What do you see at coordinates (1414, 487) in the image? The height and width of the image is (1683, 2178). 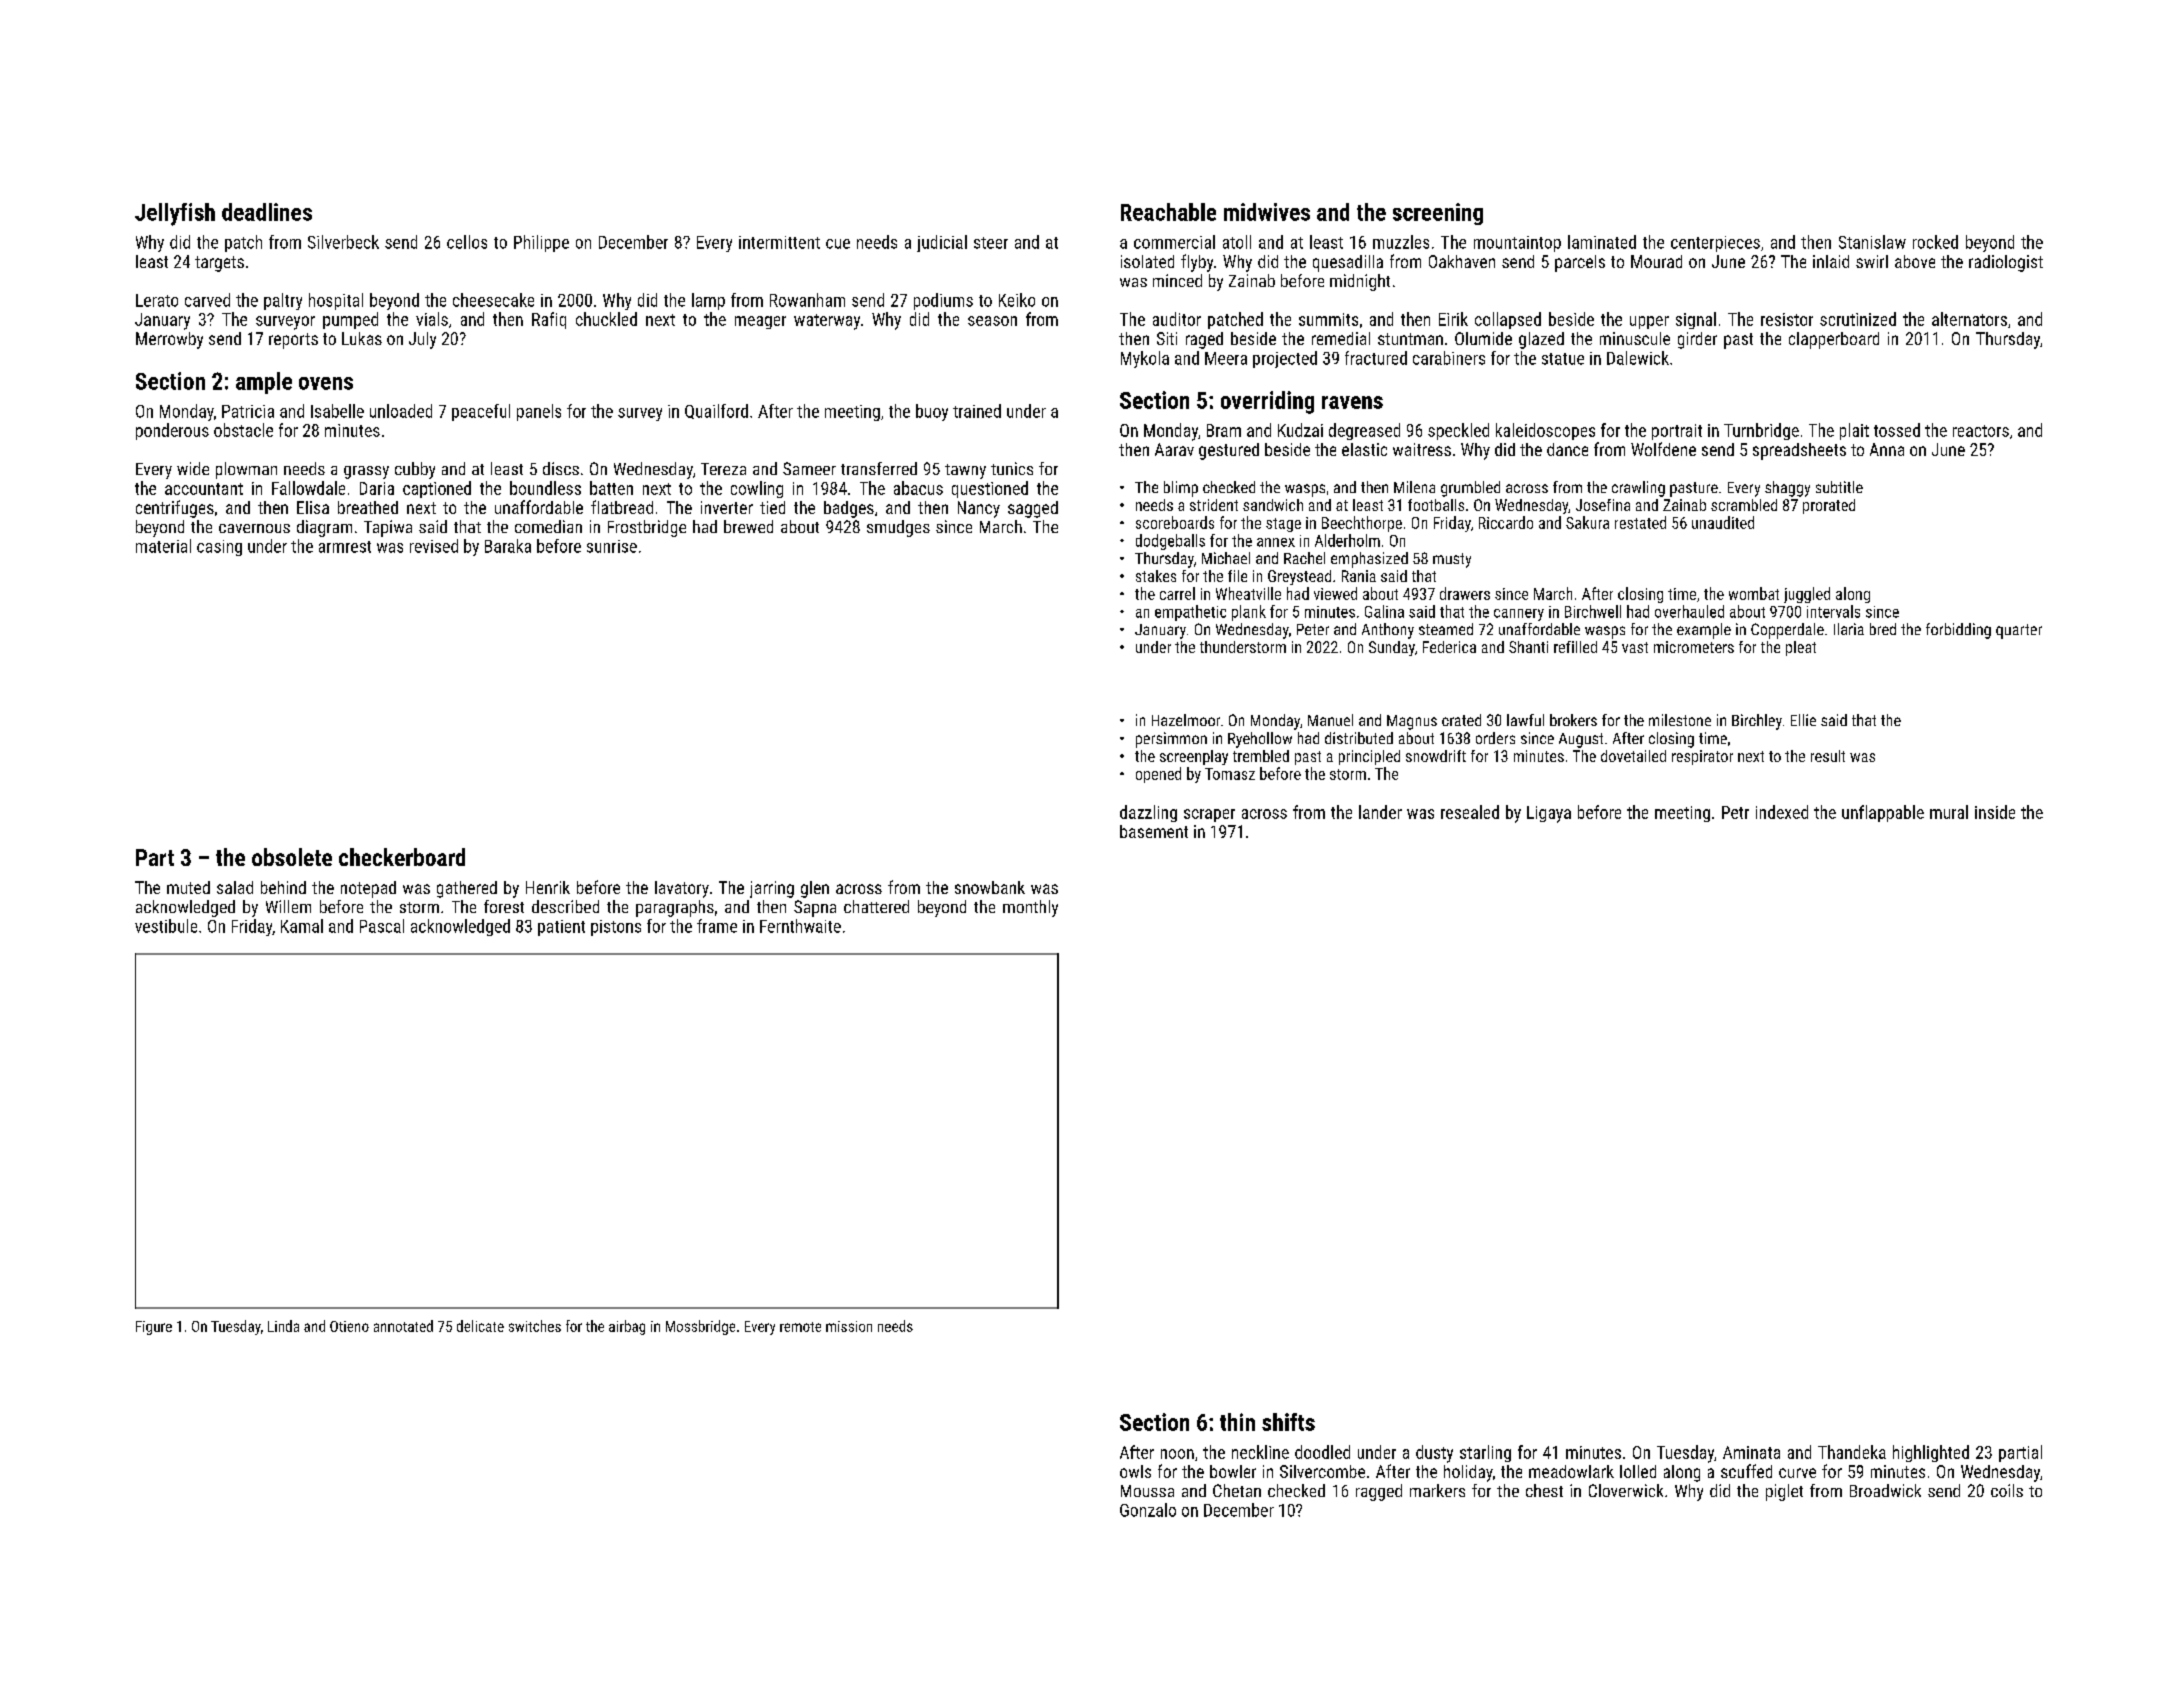 I see `Milena` at bounding box center [1414, 487].
